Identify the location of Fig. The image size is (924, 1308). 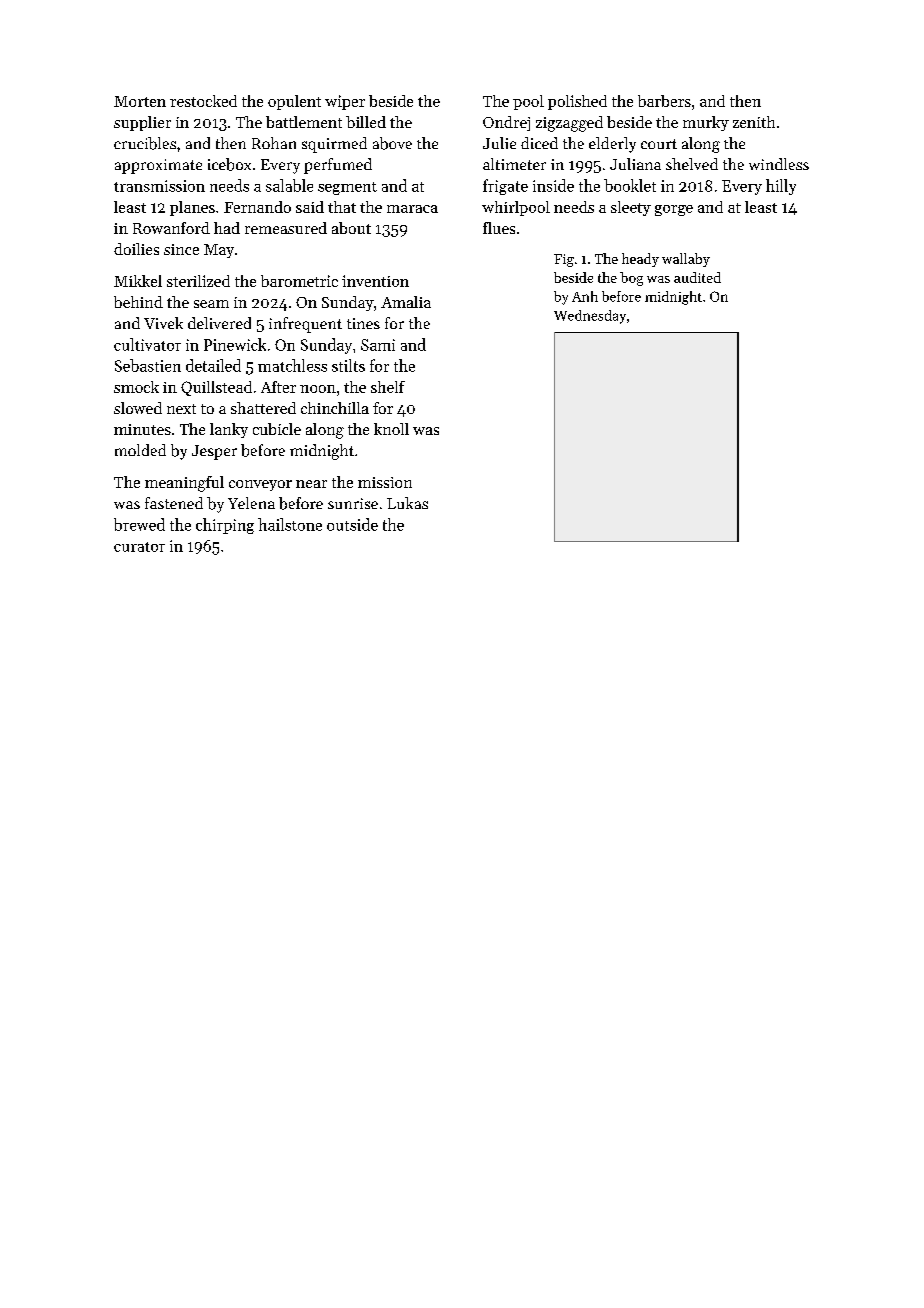
(564, 260).
